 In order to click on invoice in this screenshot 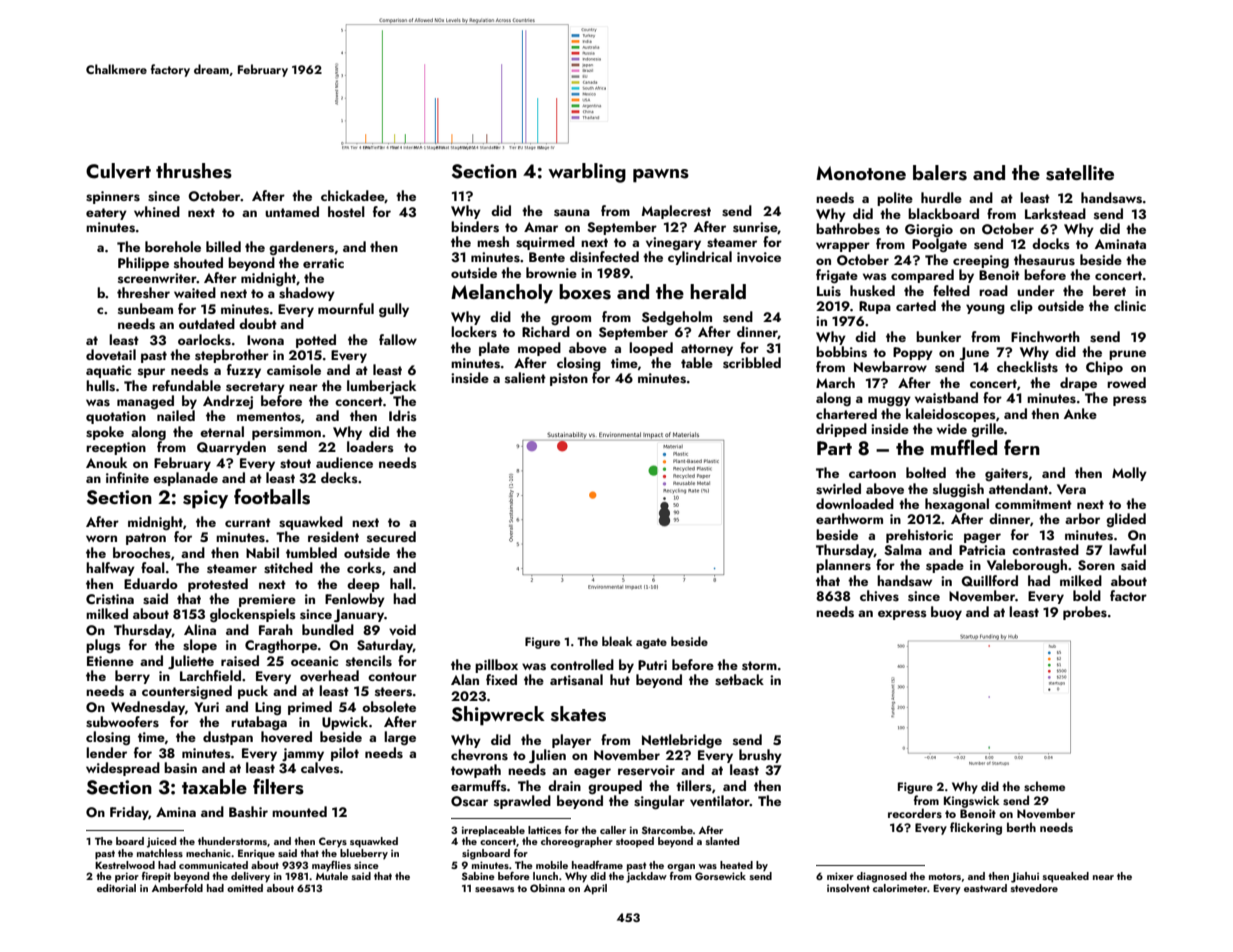, I will do `click(759, 257)`.
